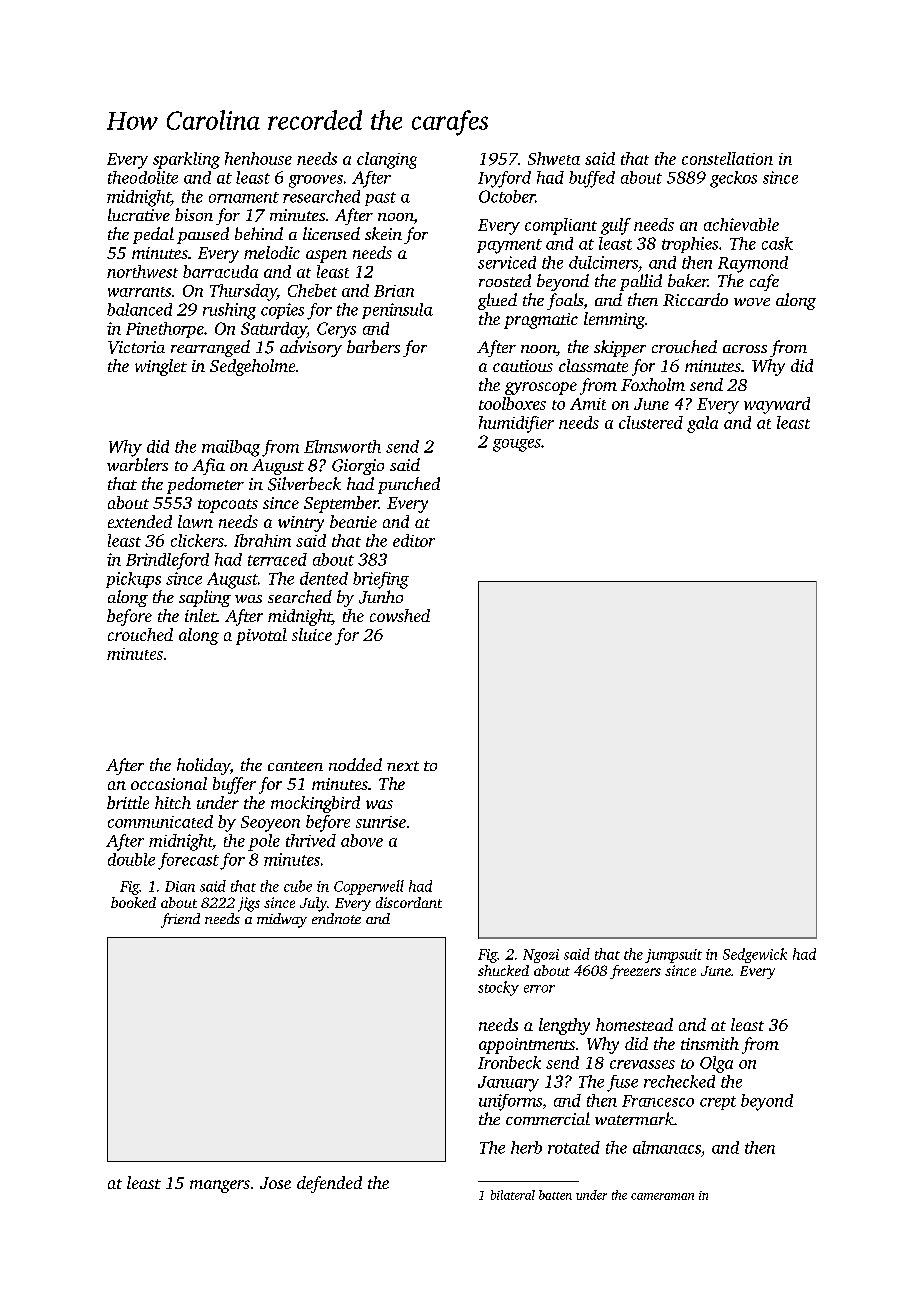 The width and height of the document is (924, 1314). What do you see at coordinates (329, 1184) in the document?
I see `defended` at bounding box center [329, 1184].
